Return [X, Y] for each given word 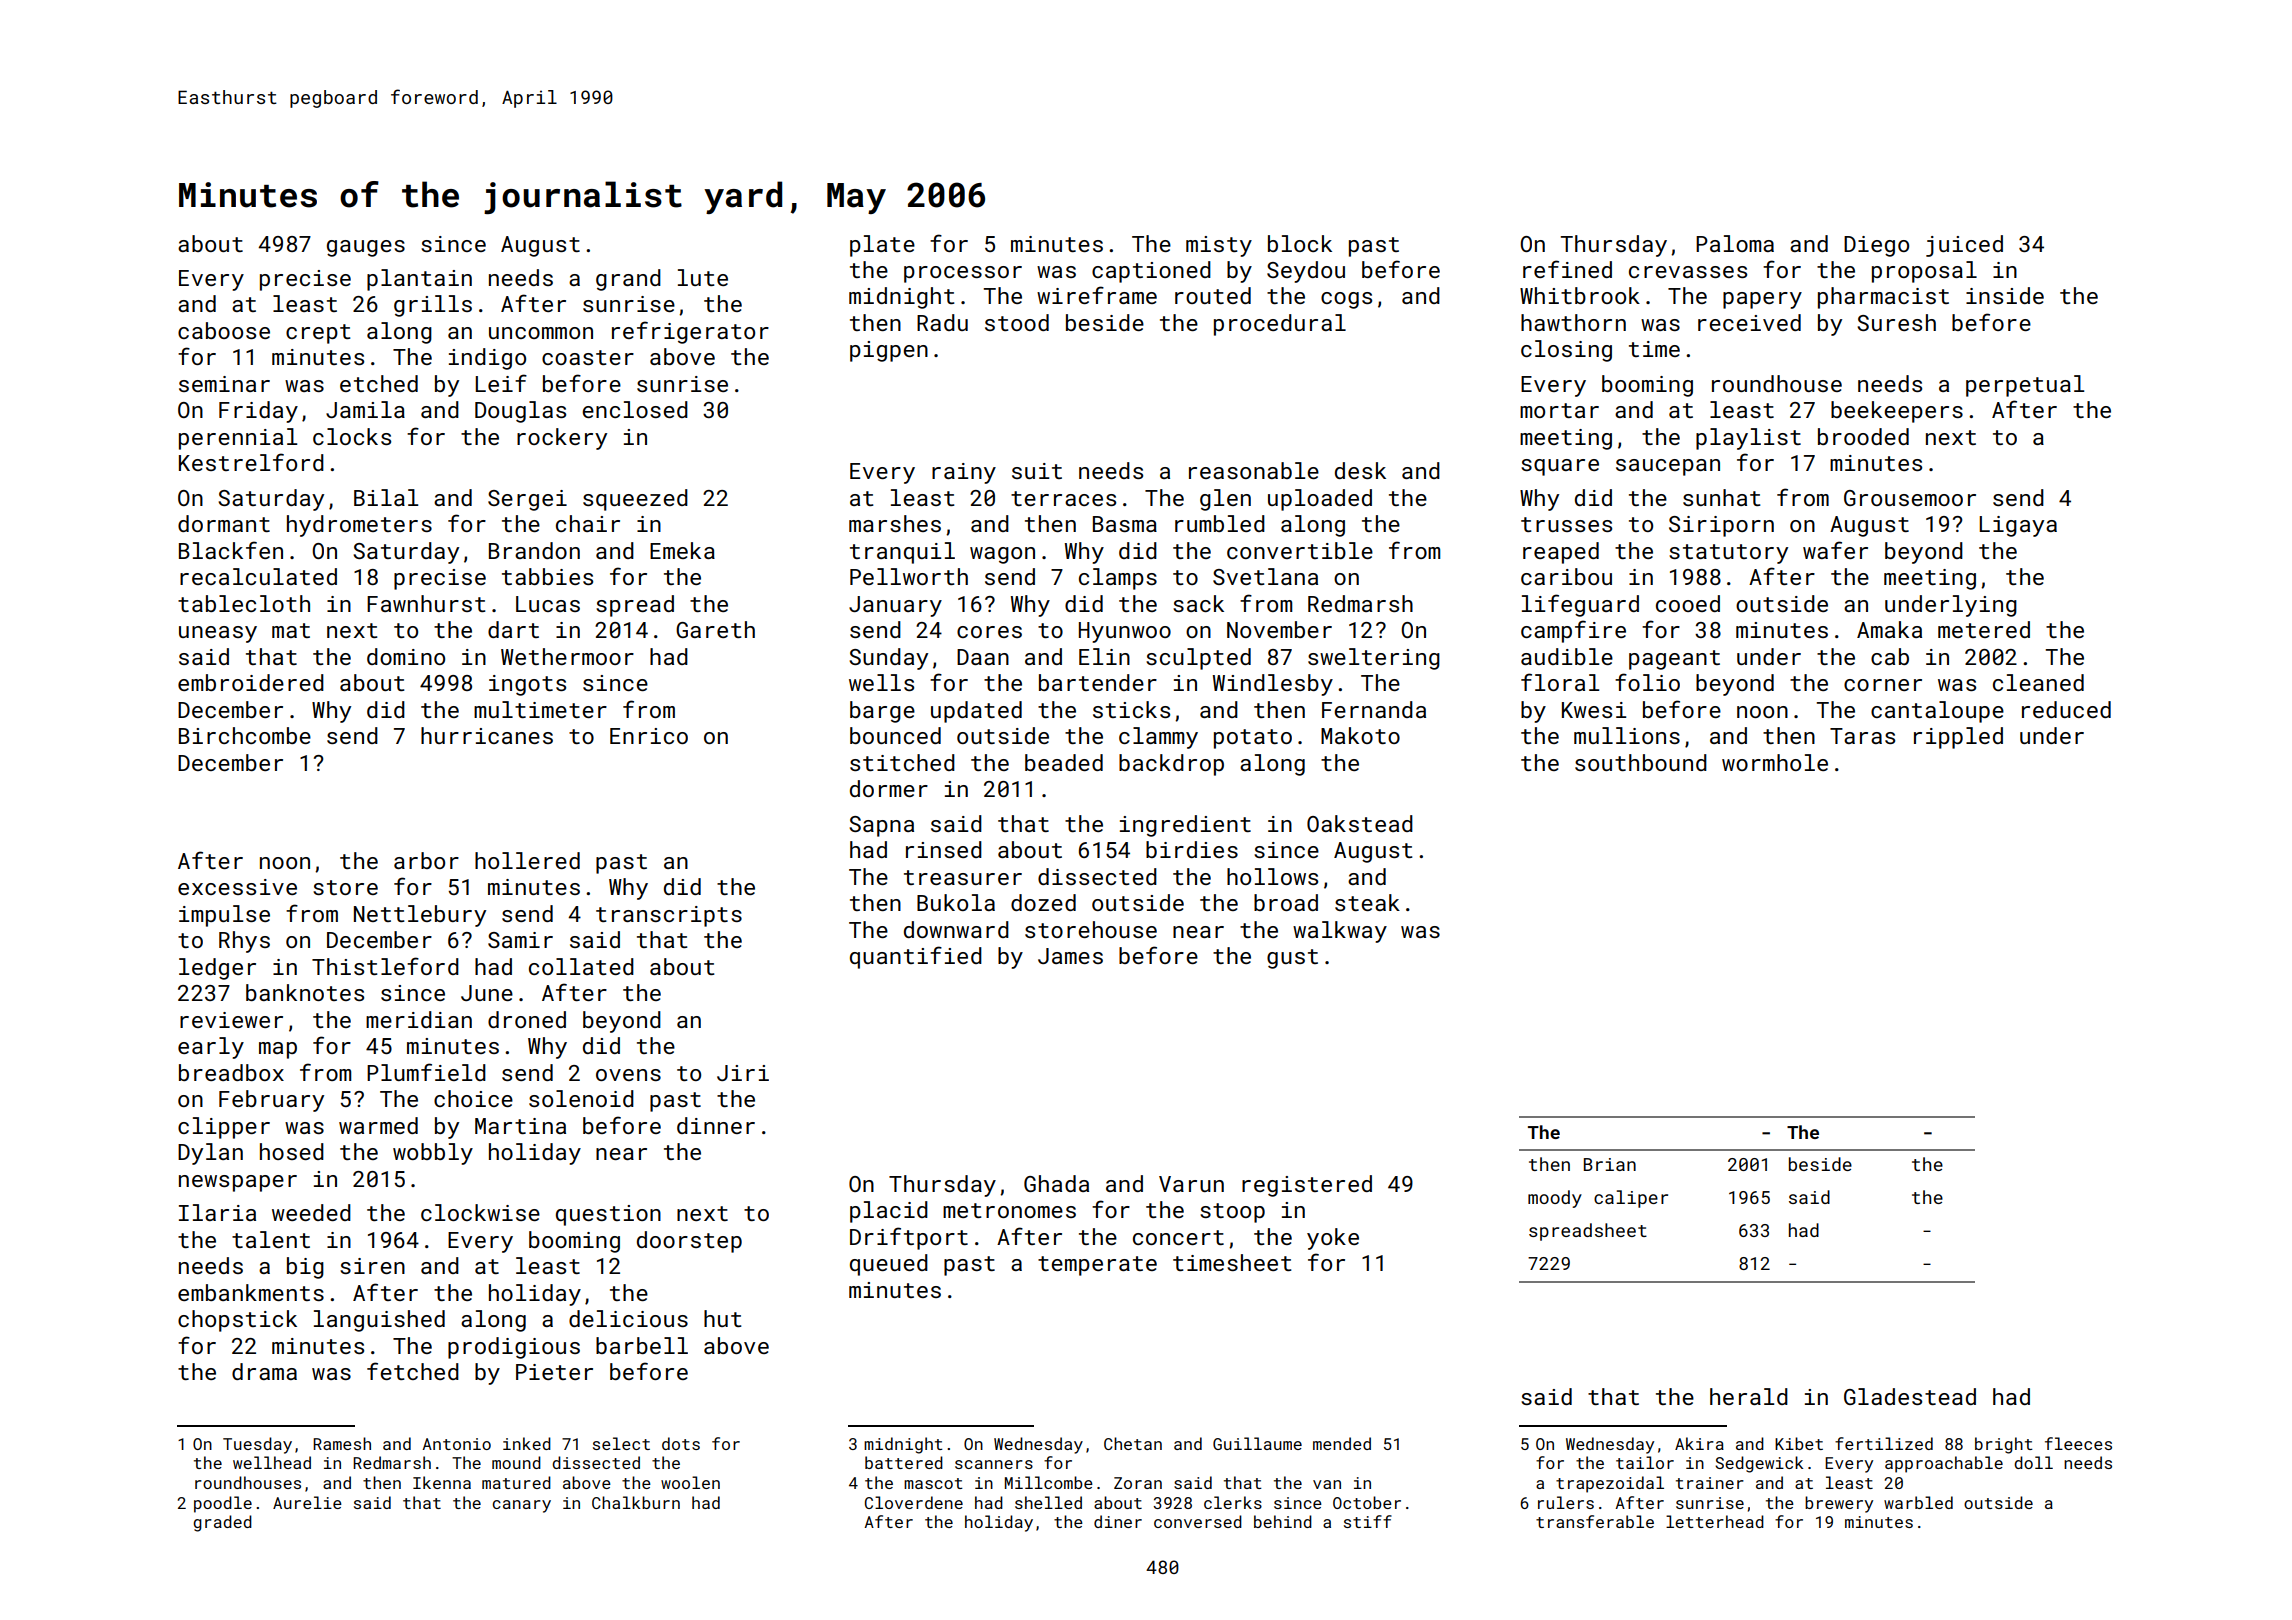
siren [372, 1266]
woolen [690, 1482]
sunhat [1722, 497]
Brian [1610, 1164]
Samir [520, 940]
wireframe [1097, 295]
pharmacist [1883, 298]
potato [1253, 739]
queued [889, 1265]
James [1070, 956]
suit [1037, 471]
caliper [1631, 1199]
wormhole [1775, 762]
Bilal [386, 497]
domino [406, 656]
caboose [224, 330]
